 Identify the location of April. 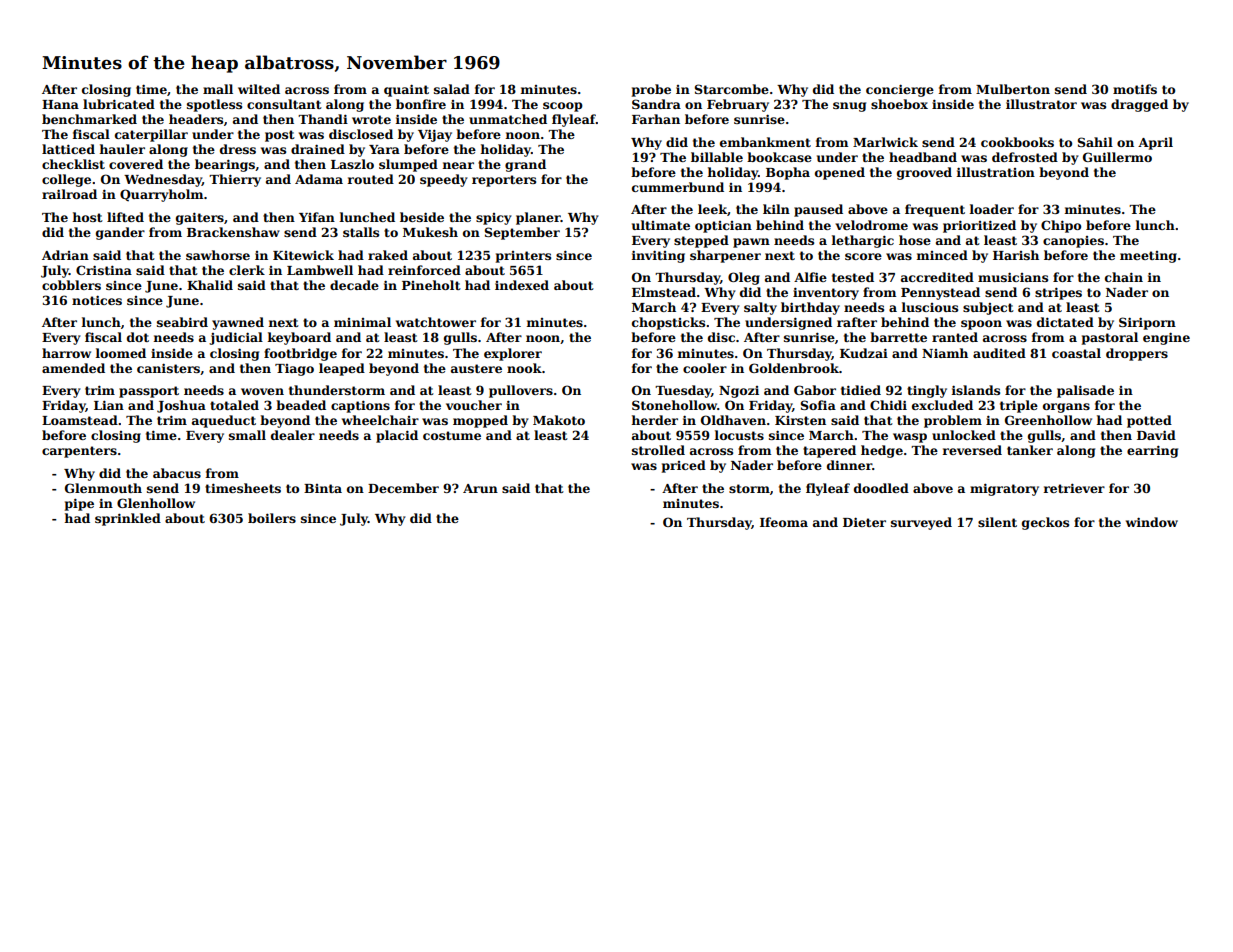
(1155, 143).
